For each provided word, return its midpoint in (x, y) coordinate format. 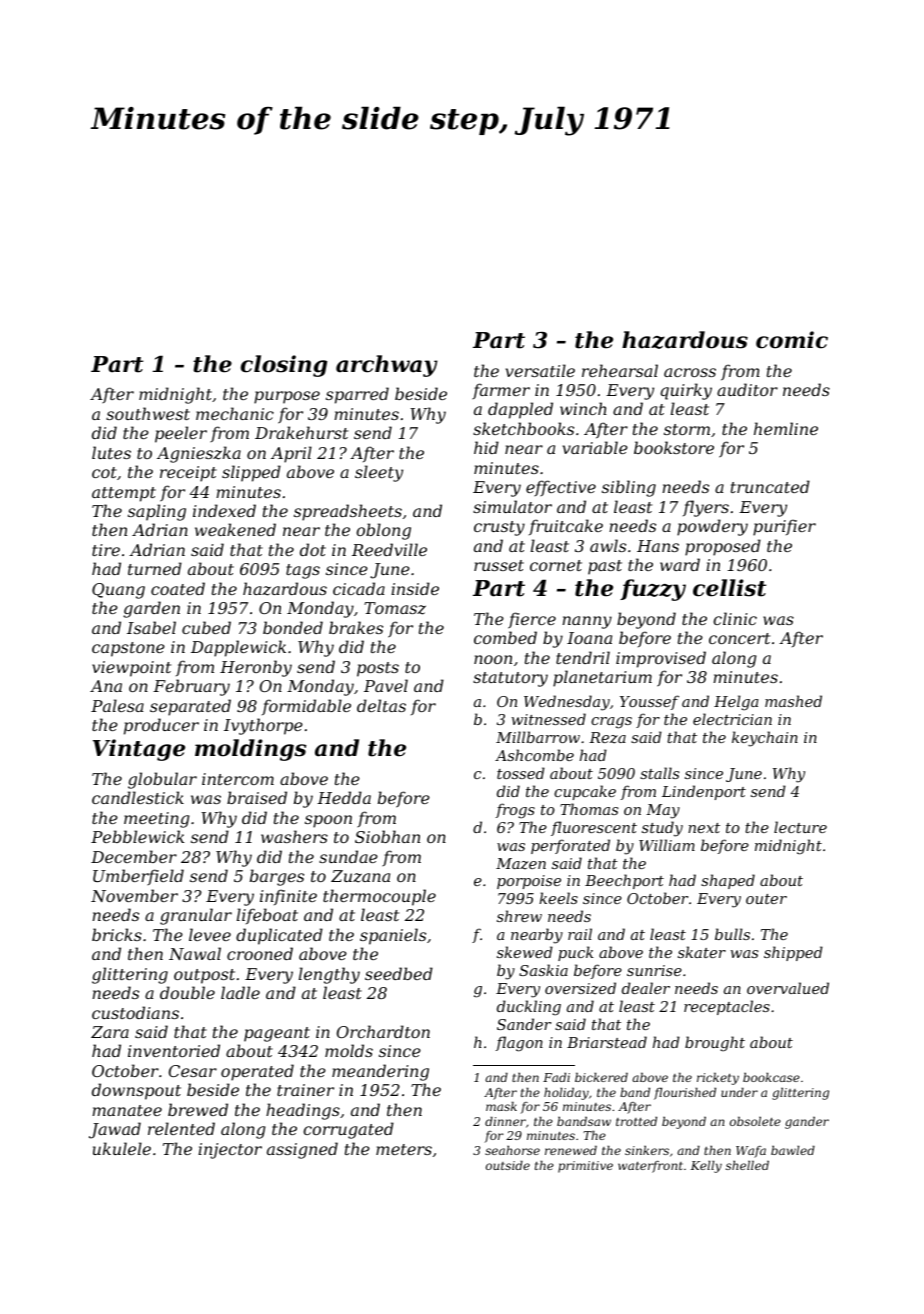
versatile (540, 370)
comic (792, 340)
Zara (110, 1032)
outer (766, 899)
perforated (570, 846)
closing (284, 366)
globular (162, 780)
